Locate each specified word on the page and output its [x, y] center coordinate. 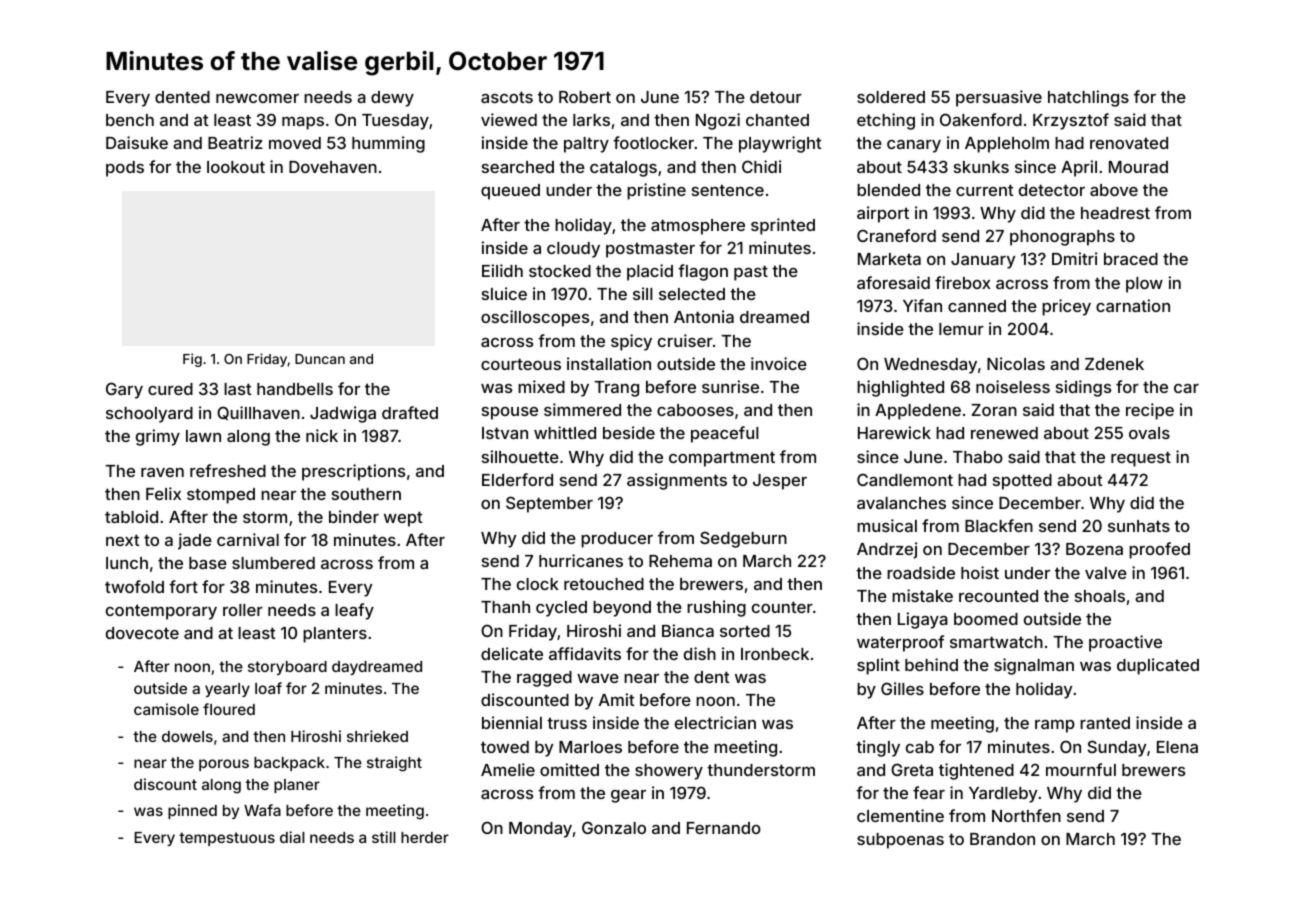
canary [914, 146]
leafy [354, 611]
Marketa [889, 259]
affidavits [585, 653]
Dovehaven [333, 167]
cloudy [573, 250]
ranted [1105, 723]
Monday [540, 830]
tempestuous [227, 839]
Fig [192, 360]
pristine [656, 191]
